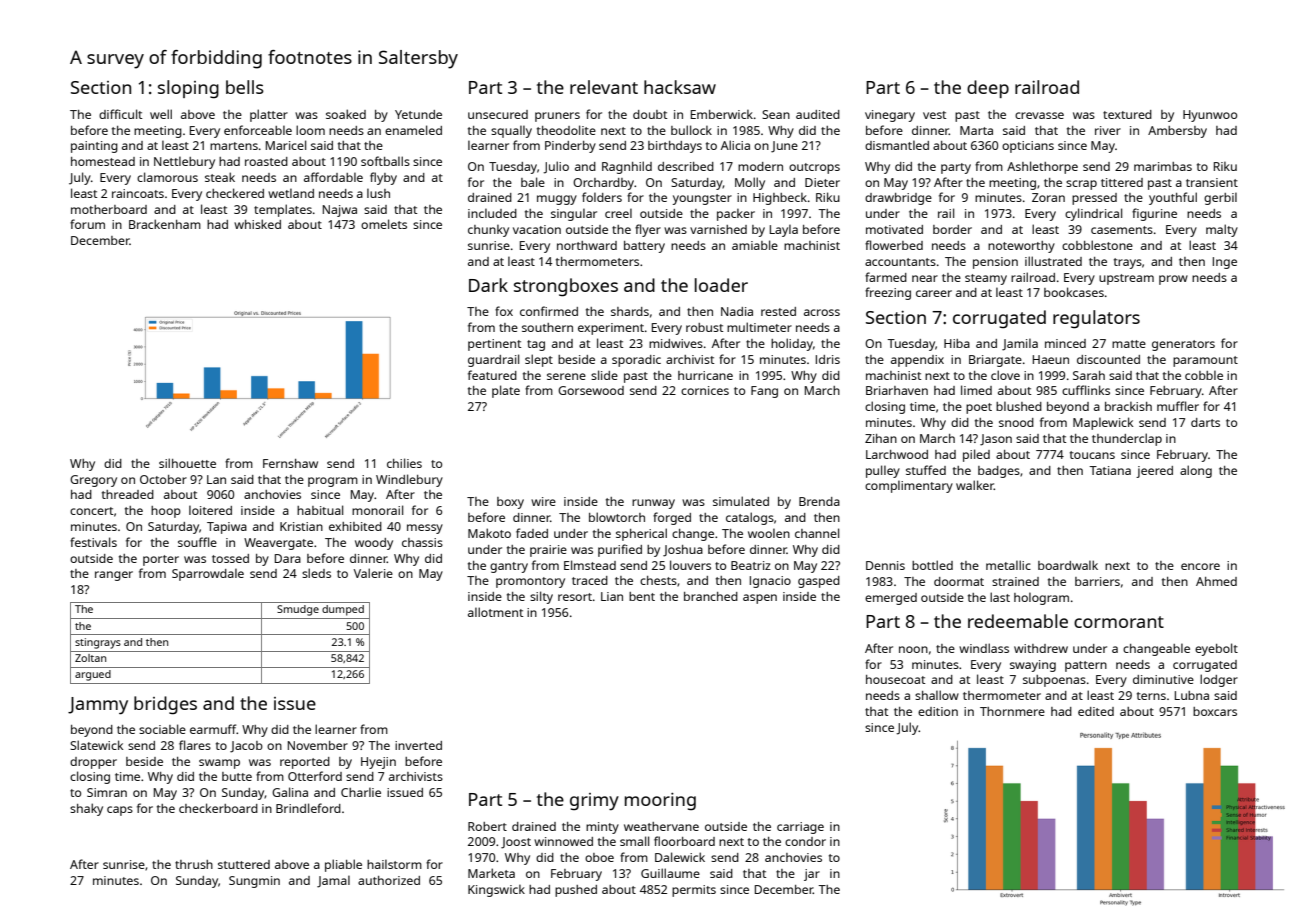 This screenshot has width=1308, height=924. What do you see at coordinates (245, 87) in the screenshot?
I see `bells` at bounding box center [245, 87].
